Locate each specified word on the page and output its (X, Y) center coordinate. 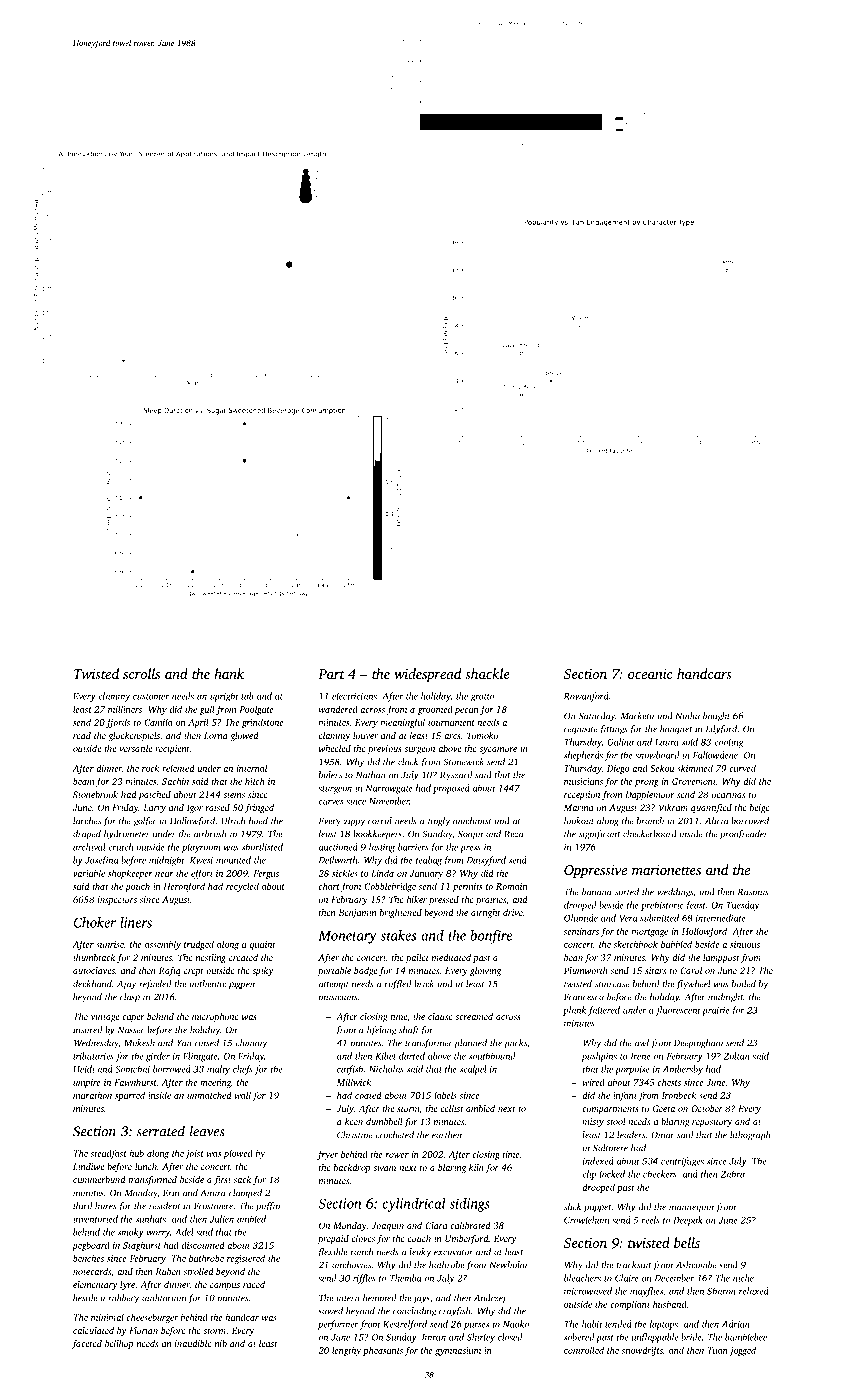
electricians (354, 696)
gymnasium (458, 1351)
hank (229, 673)
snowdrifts (642, 1351)
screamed (474, 1016)
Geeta (663, 1108)
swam (384, 1168)
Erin (171, 1193)
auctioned (338, 847)
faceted (87, 1344)
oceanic (650, 674)
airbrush (210, 834)
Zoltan (737, 1056)
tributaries (93, 1056)
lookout (579, 821)
